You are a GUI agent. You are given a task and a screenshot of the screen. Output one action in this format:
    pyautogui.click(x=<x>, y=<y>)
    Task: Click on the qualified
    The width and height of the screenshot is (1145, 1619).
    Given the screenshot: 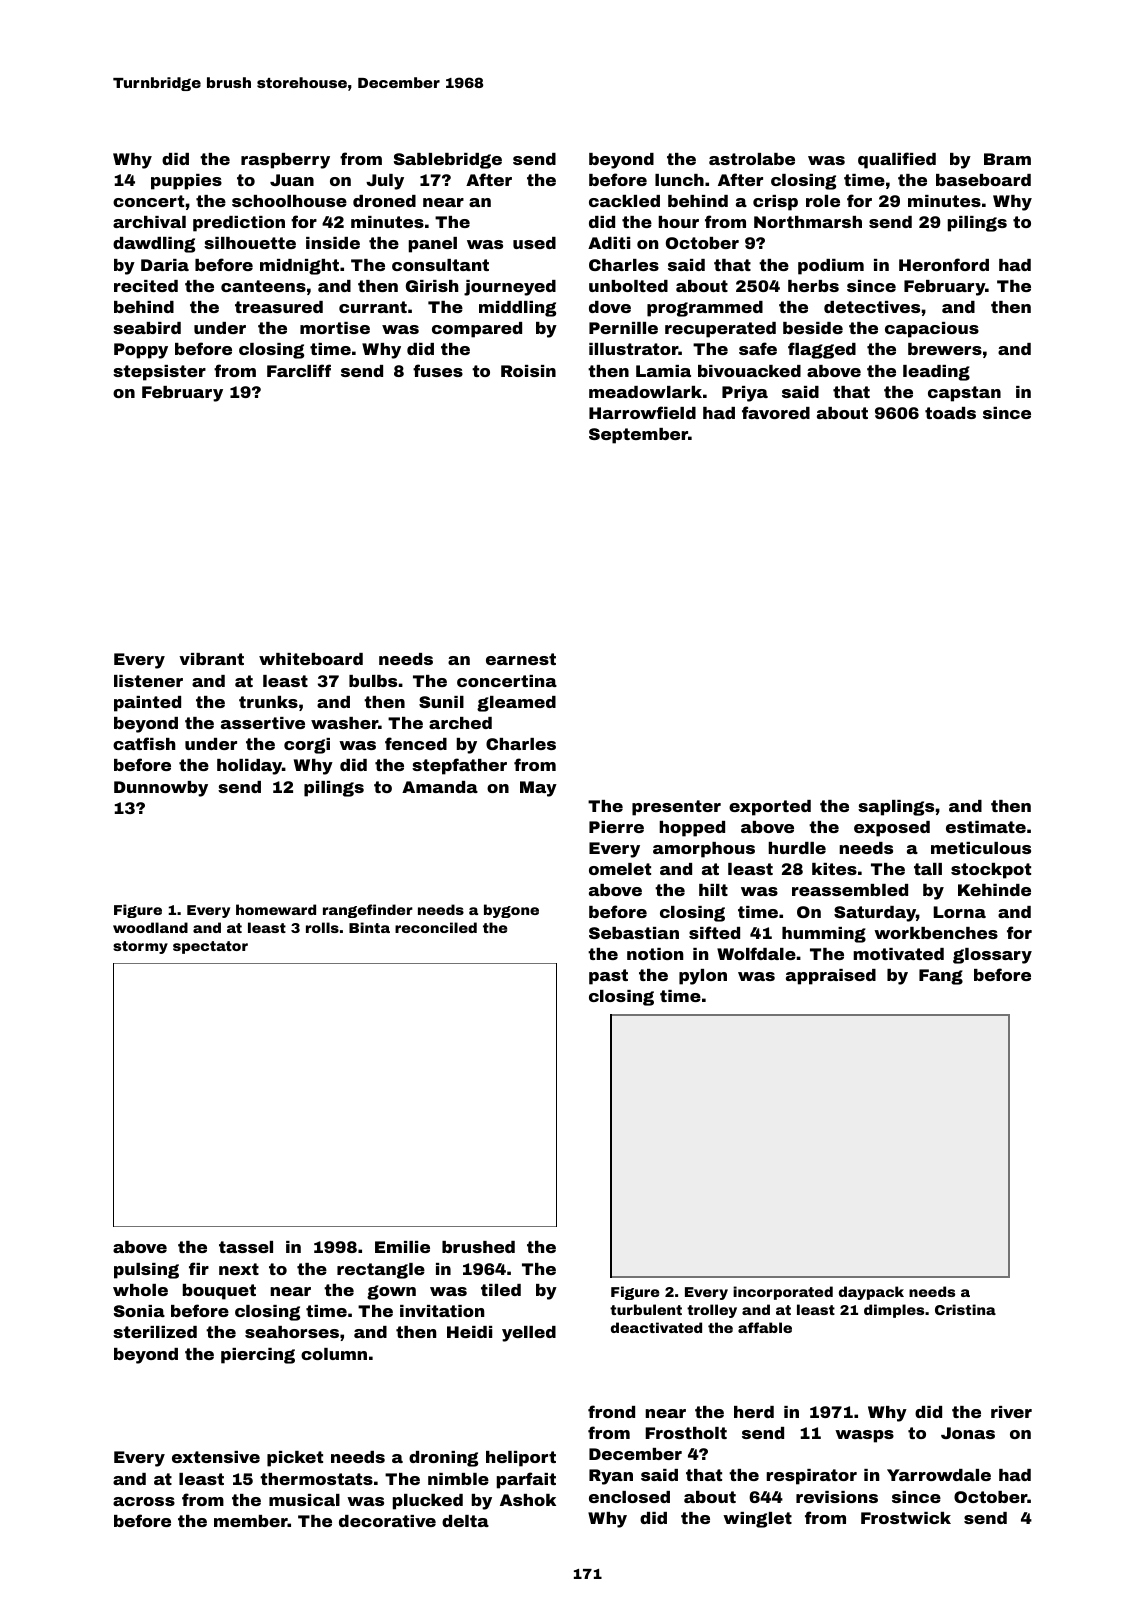 What is the action you would take?
    pyautogui.click(x=897, y=160)
